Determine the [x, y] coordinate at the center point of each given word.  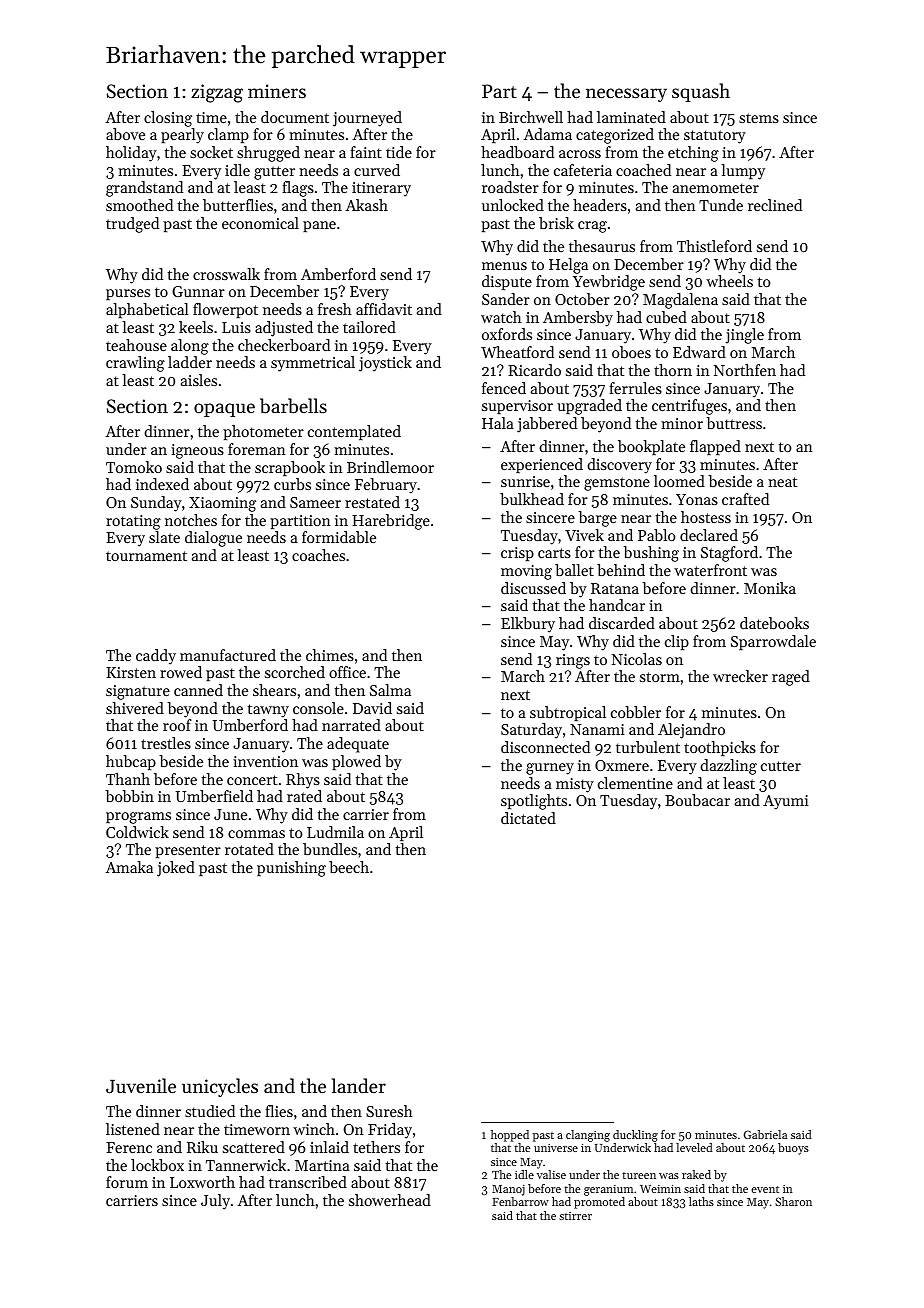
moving [526, 572]
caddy [156, 657]
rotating [133, 522]
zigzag [217, 93]
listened [133, 1129]
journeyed [367, 119]
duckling [635, 1136]
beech [349, 867]
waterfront [710, 570]
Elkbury [528, 625]
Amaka [129, 867]
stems [759, 118]
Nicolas [637, 659]
